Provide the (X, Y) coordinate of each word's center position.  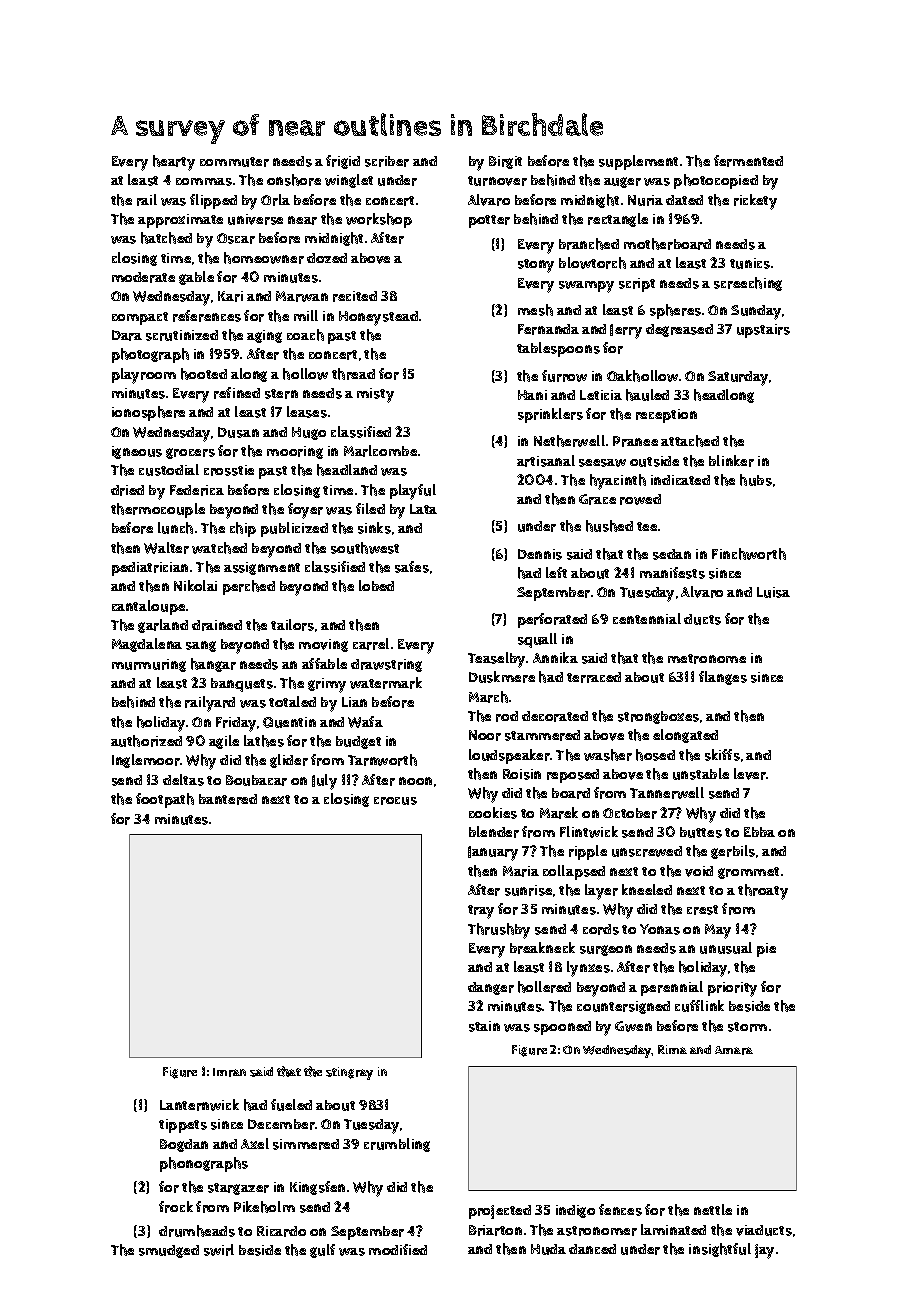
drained (217, 625)
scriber (387, 161)
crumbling (397, 1145)
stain (484, 1026)
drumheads (197, 1231)
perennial (672, 988)
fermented (748, 161)
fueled (291, 1105)
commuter (234, 162)
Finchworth (749, 554)
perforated (552, 620)
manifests (672, 573)
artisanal (546, 461)
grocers (190, 453)
